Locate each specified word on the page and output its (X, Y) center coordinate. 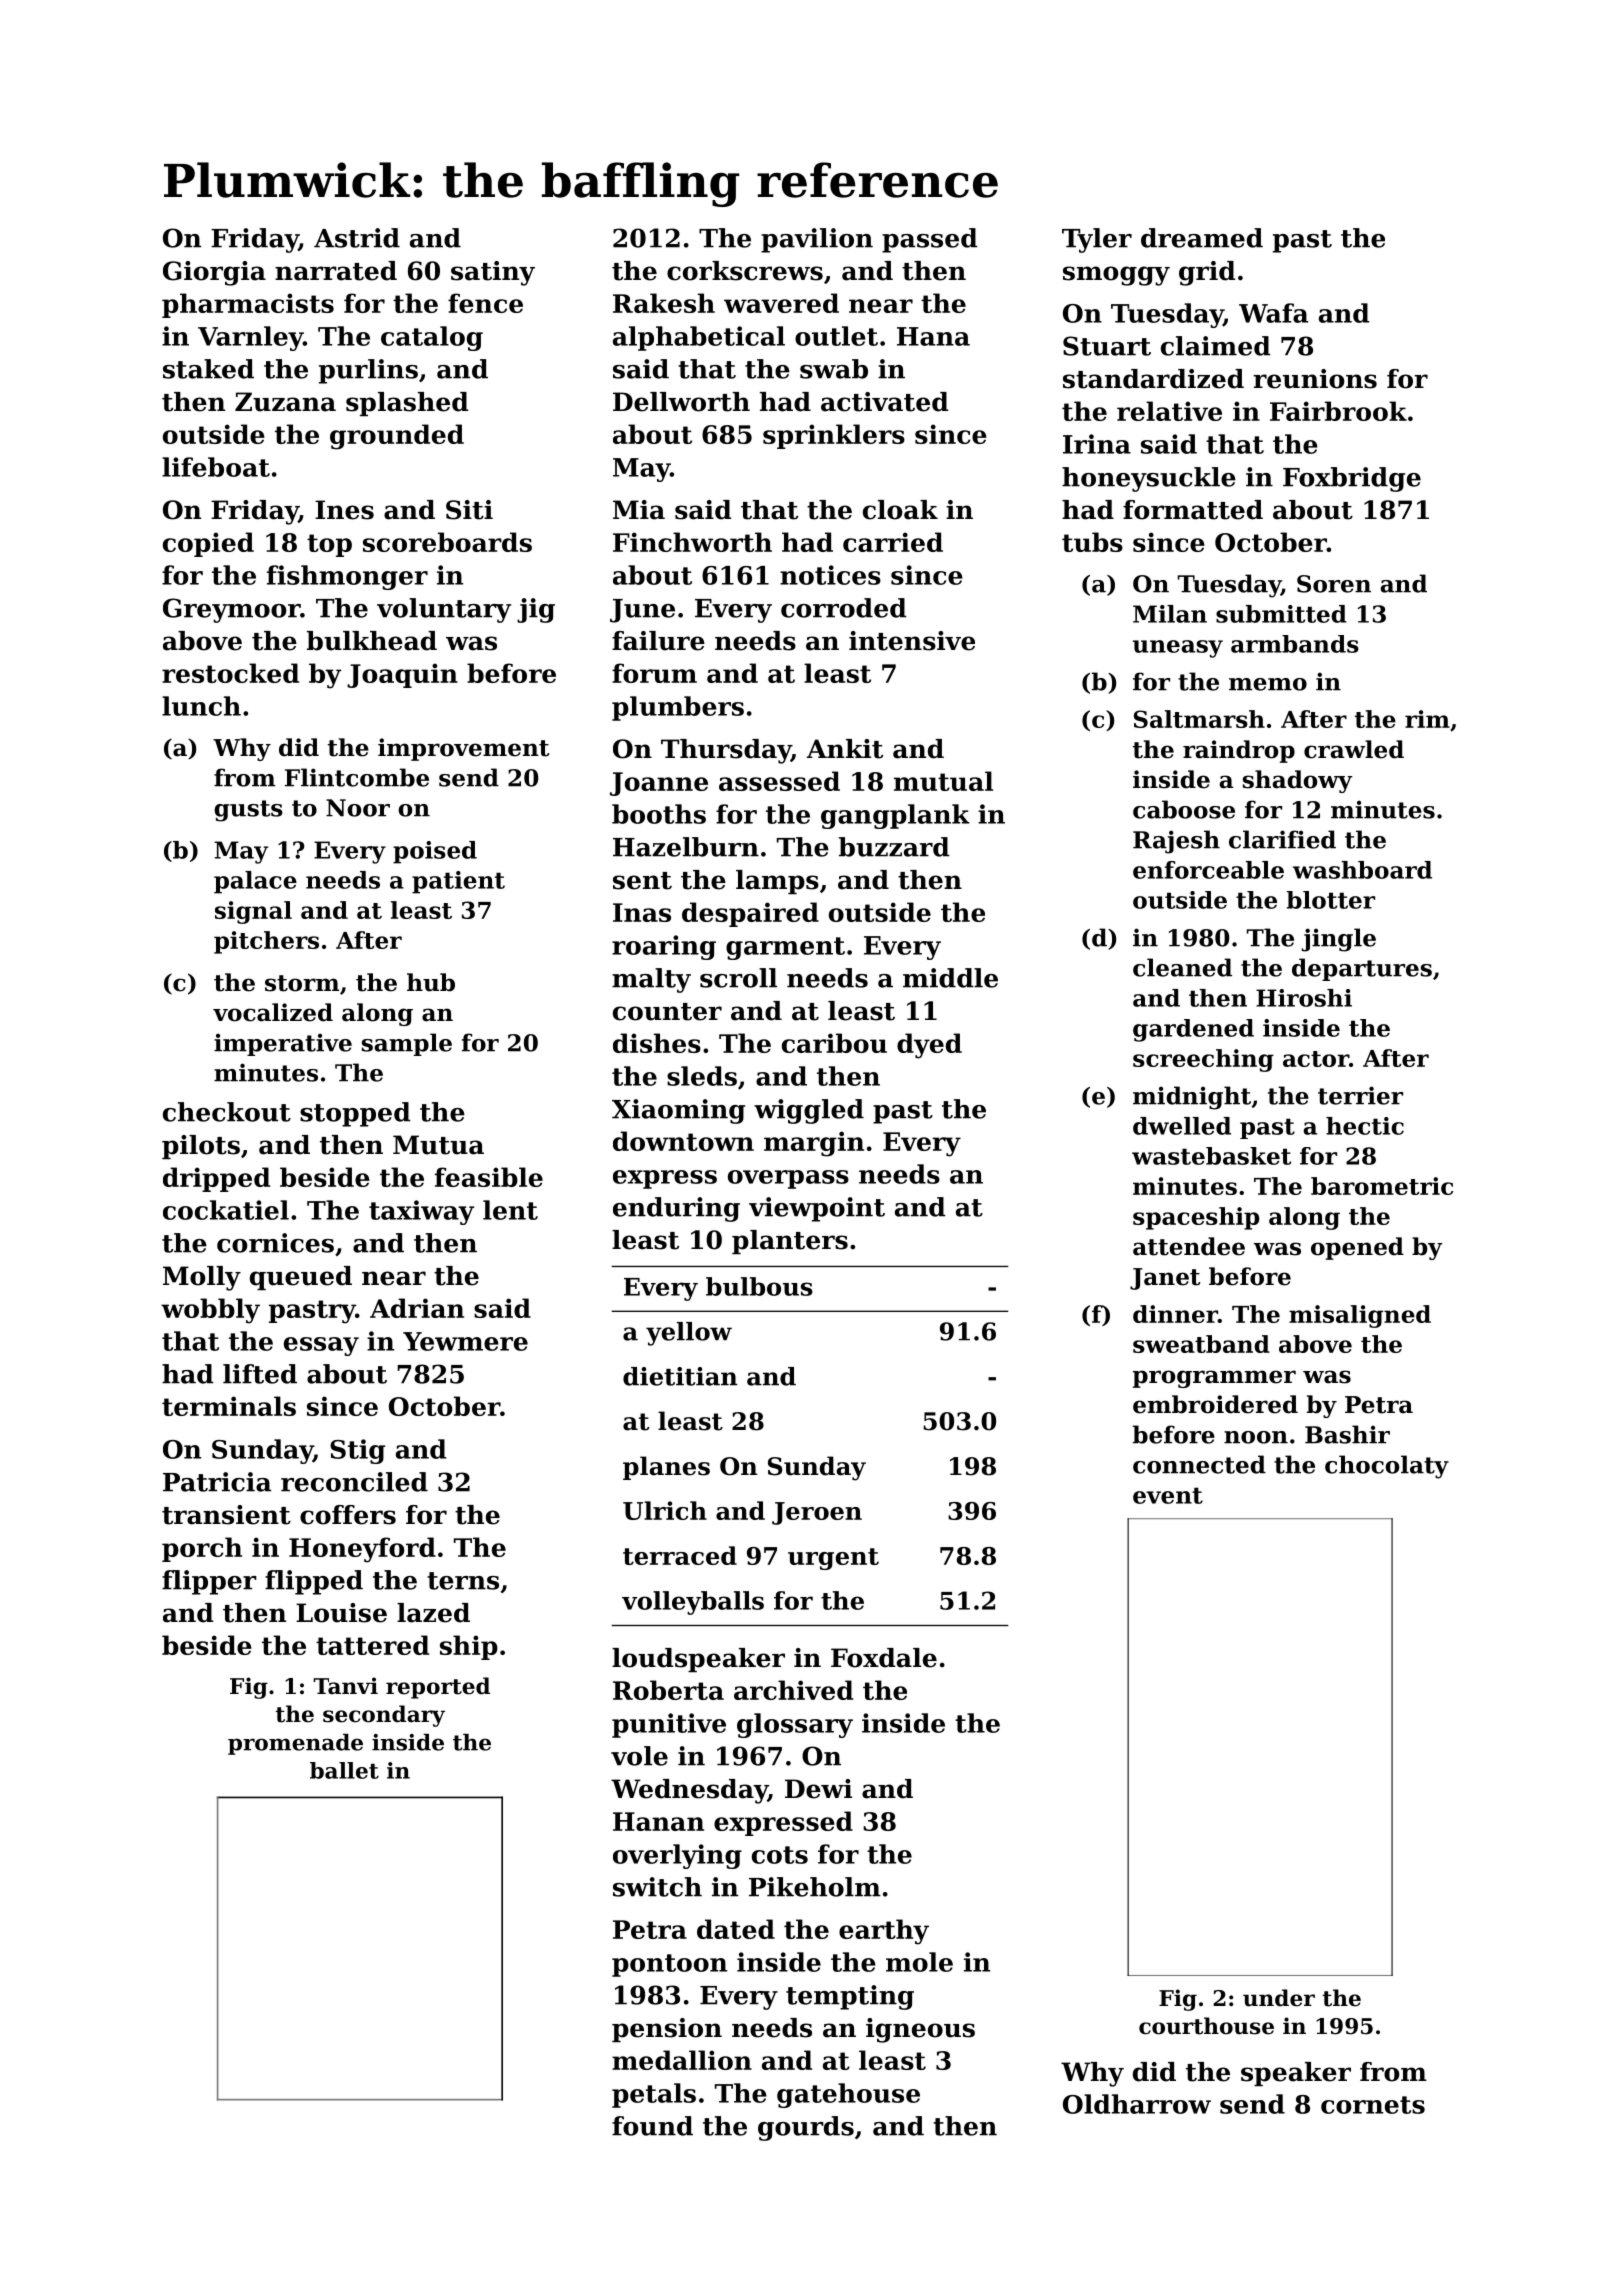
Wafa (1273, 313)
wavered (781, 303)
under (1279, 1998)
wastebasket (1211, 1156)
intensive (912, 641)
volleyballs (693, 1603)
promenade (295, 1744)
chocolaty (1387, 1467)
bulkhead (372, 641)
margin (814, 1144)
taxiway (421, 1212)
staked (208, 369)
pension (667, 2030)
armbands (1295, 644)
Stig (357, 1451)
